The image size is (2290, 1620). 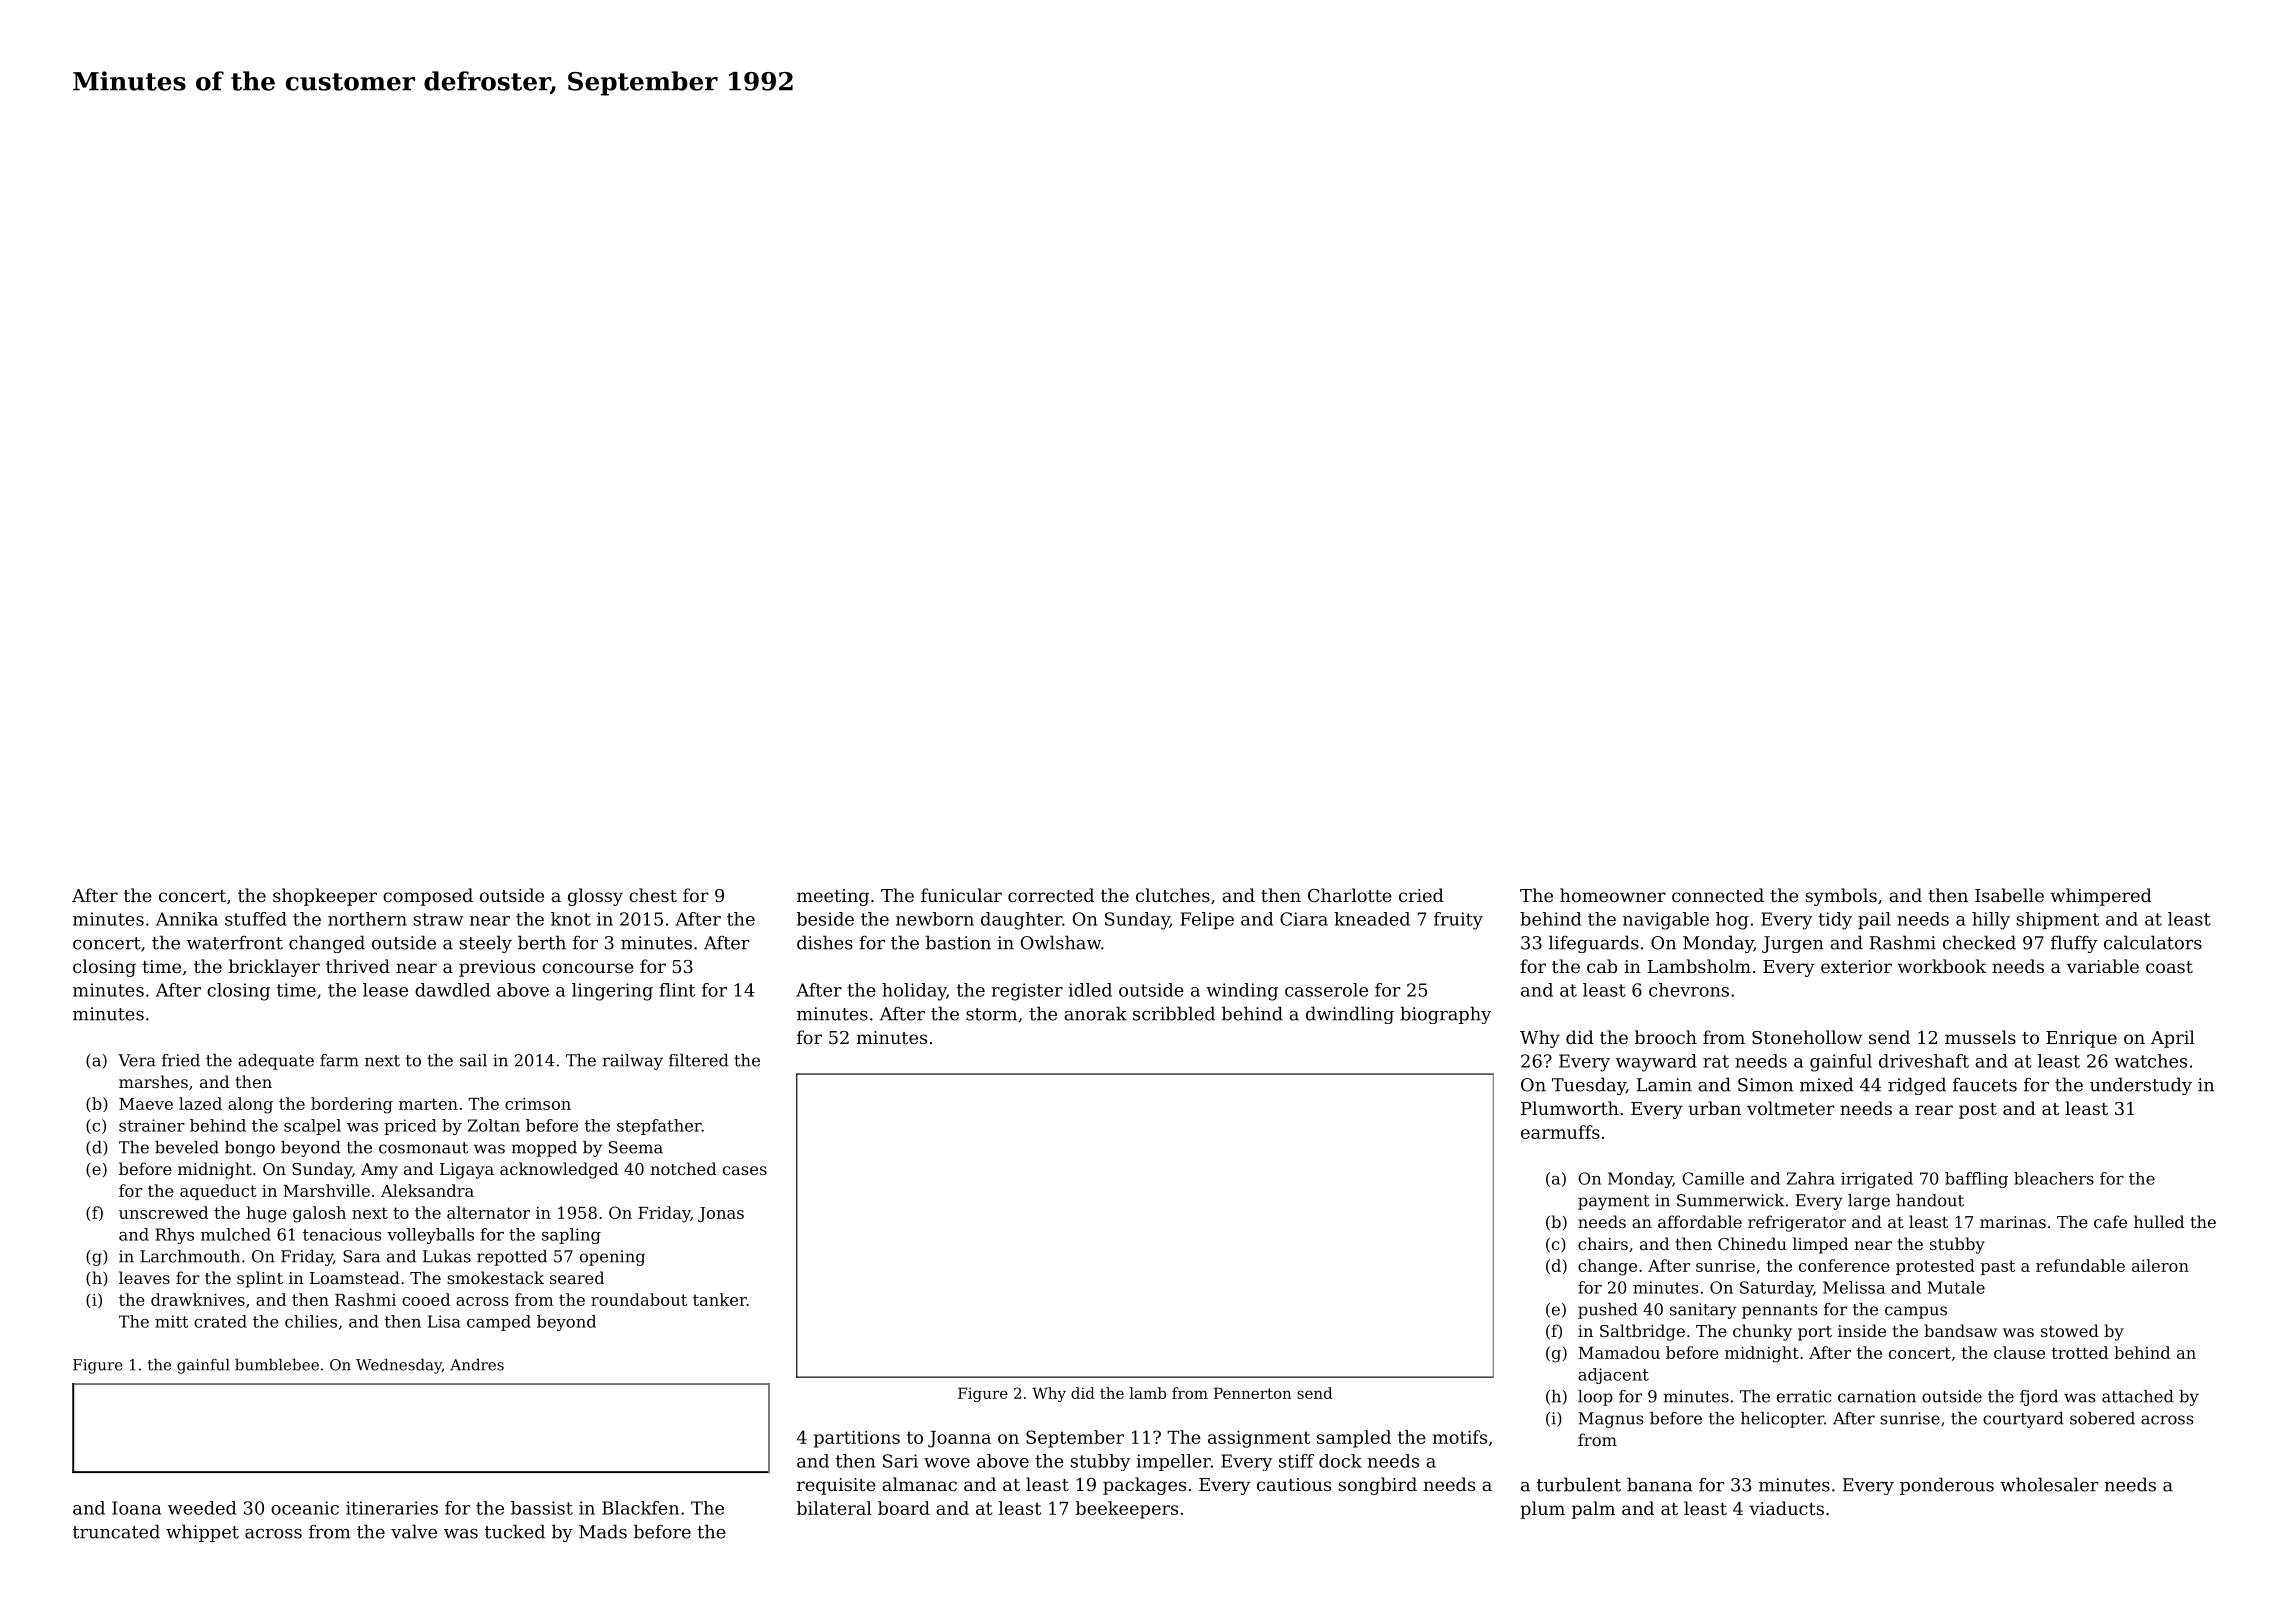 I want to click on urban, so click(x=1714, y=1108).
